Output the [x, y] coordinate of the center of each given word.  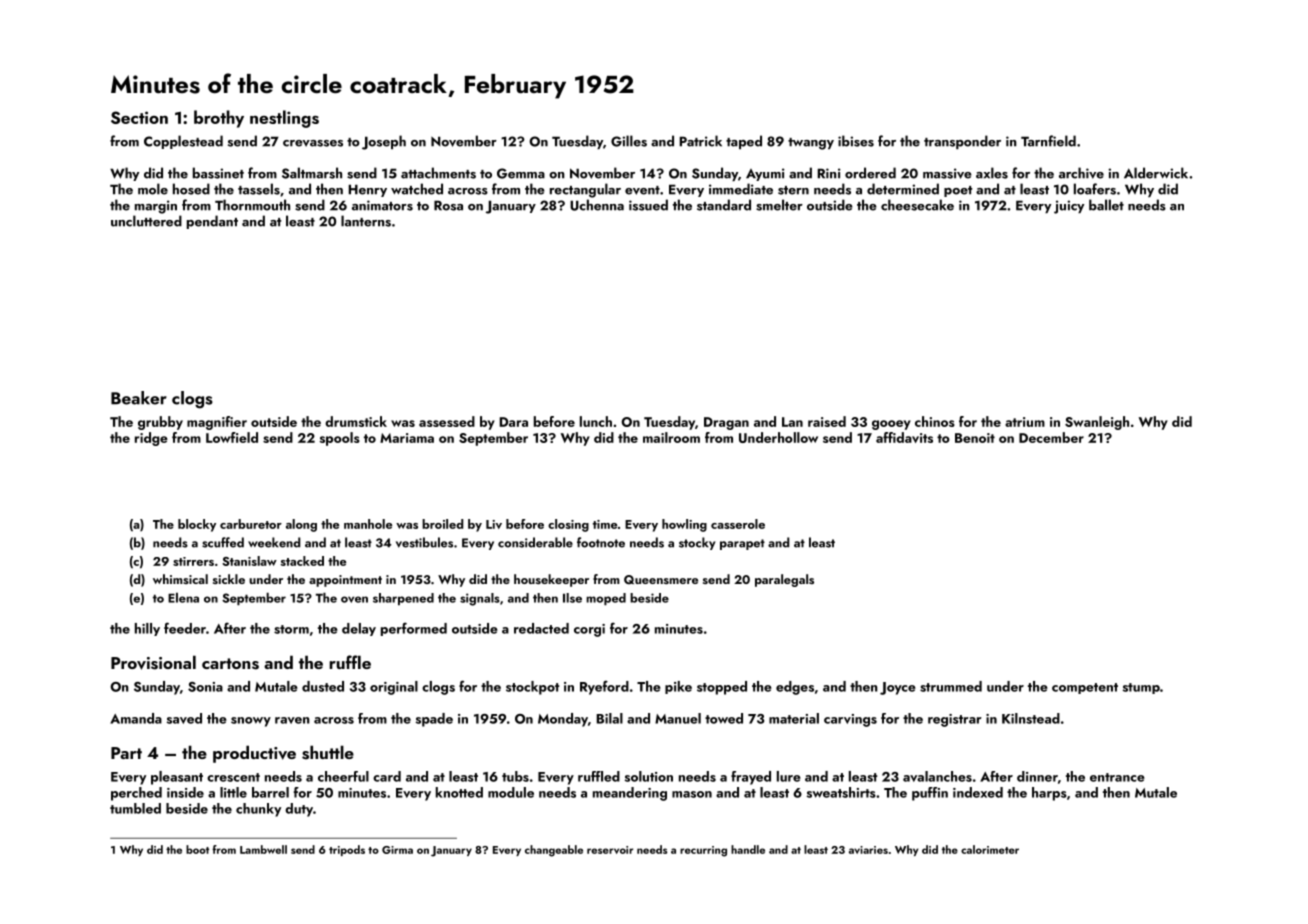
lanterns [366, 221]
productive [254, 754]
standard [724, 205]
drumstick [356, 421]
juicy [1069, 207]
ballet [1106, 205]
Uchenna [597, 205]
